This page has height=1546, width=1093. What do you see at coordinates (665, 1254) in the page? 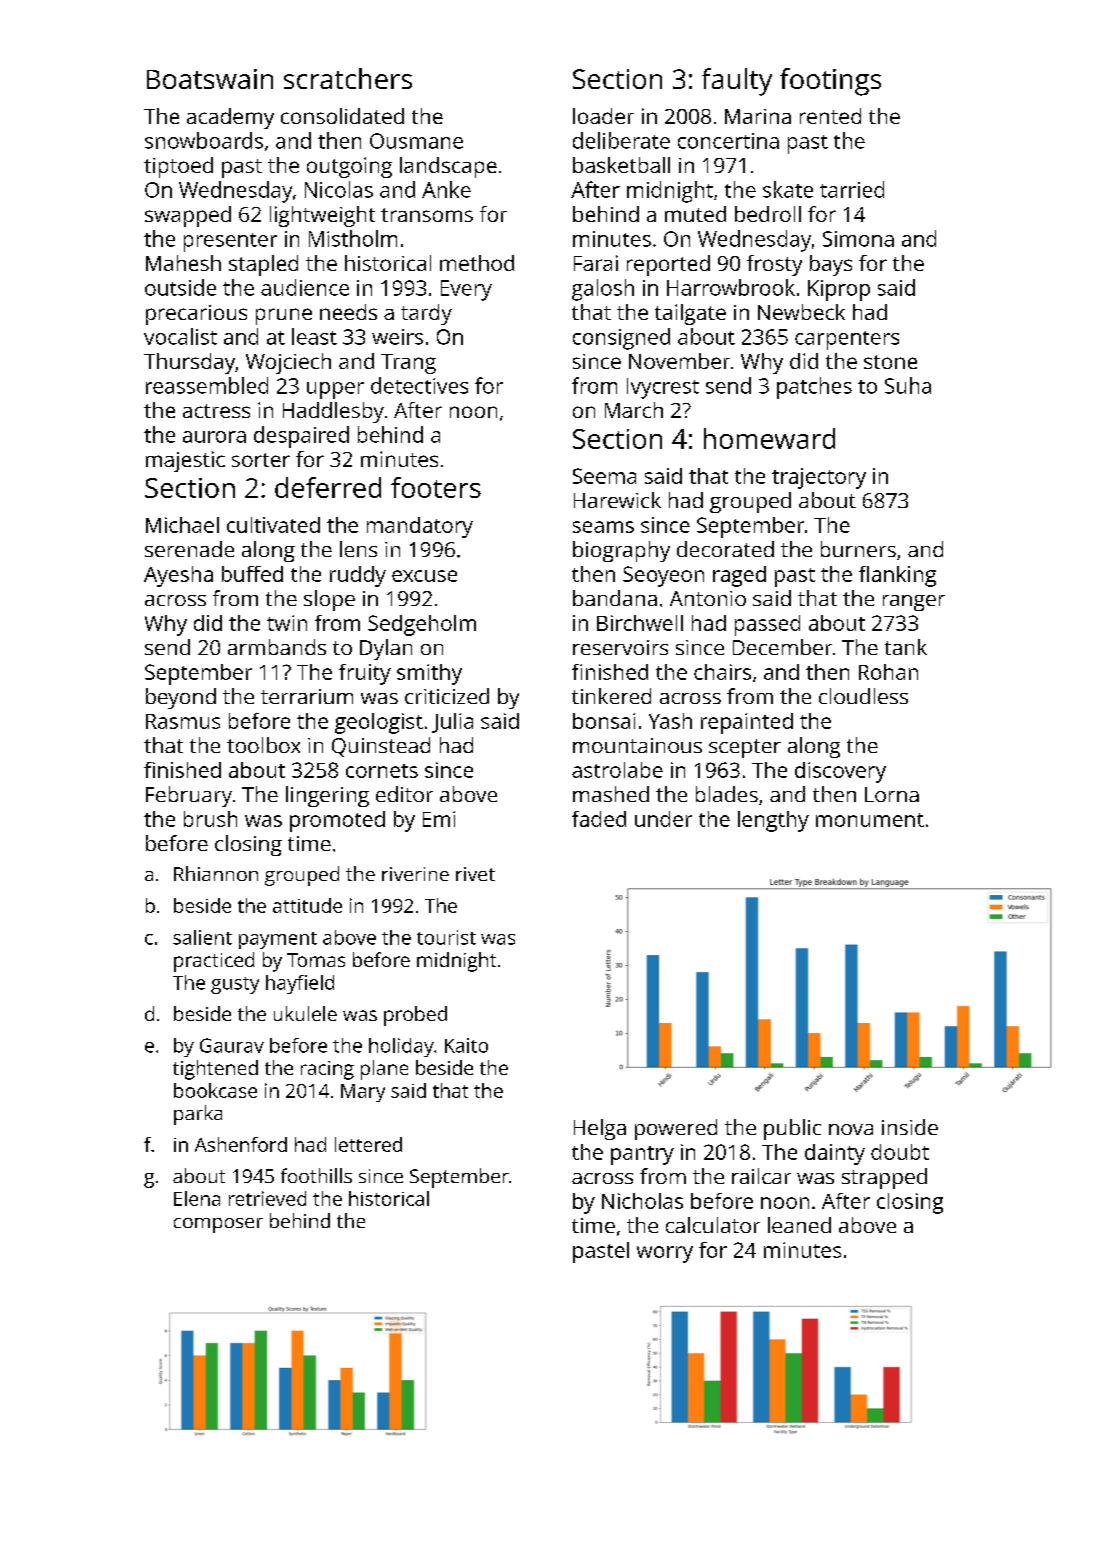
I see `worry` at bounding box center [665, 1254].
